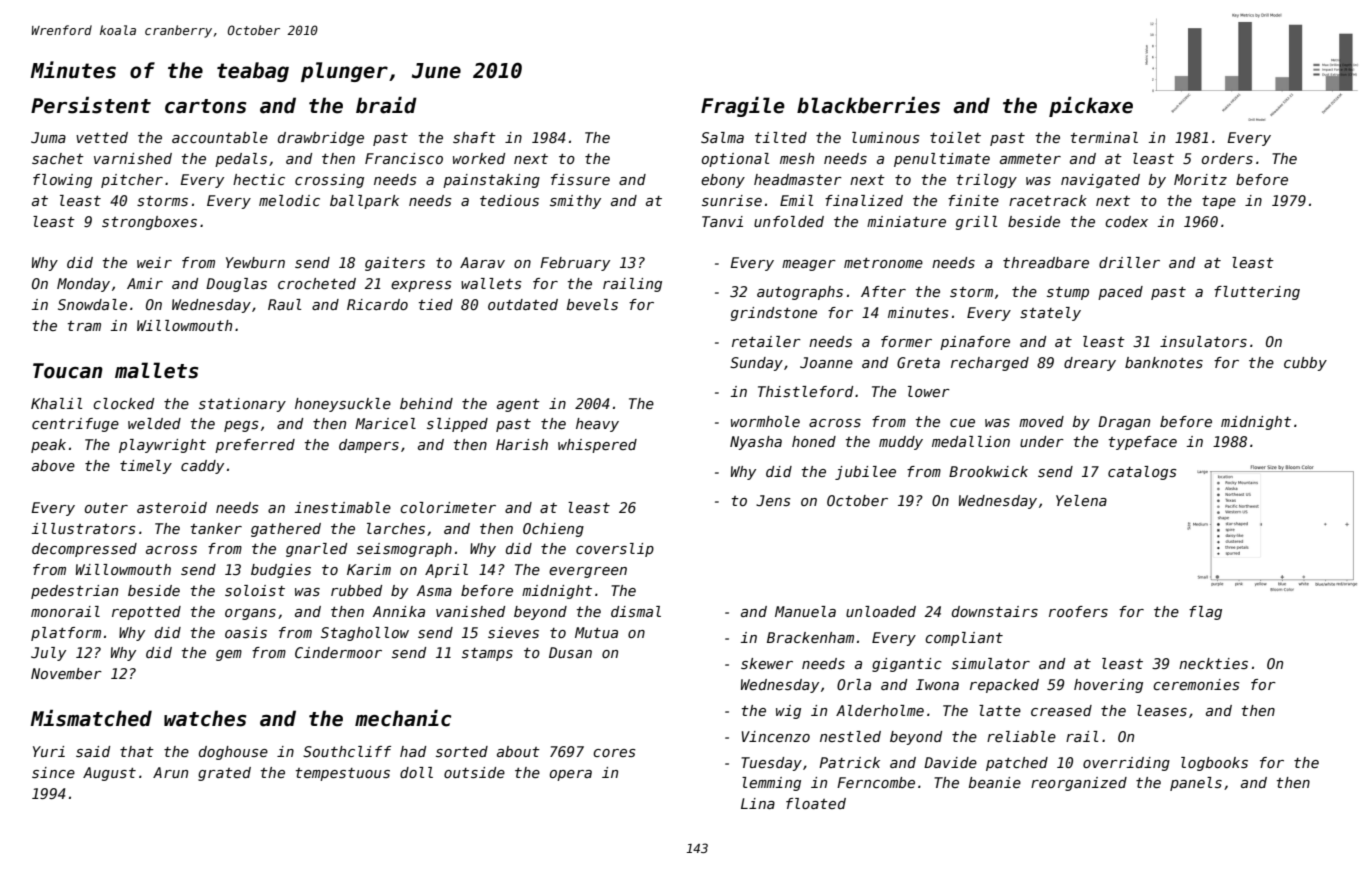 Image resolution: width=1372 pixels, height=887 pixels. Describe the element at coordinates (74, 592) in the page. I see `pedestrian` at that location.
